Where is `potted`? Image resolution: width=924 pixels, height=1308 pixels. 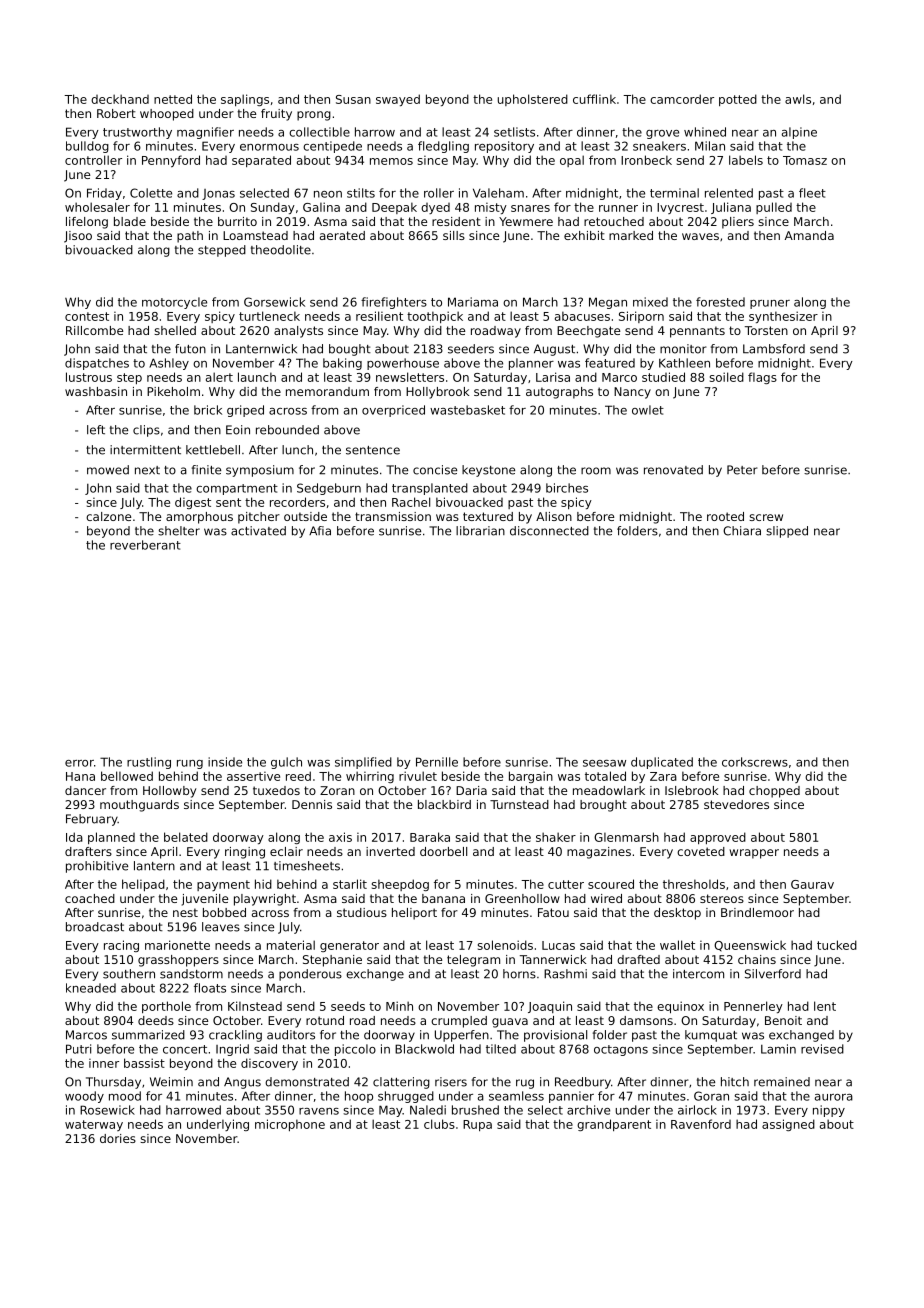
potted is located at coordinates (738, 100).
